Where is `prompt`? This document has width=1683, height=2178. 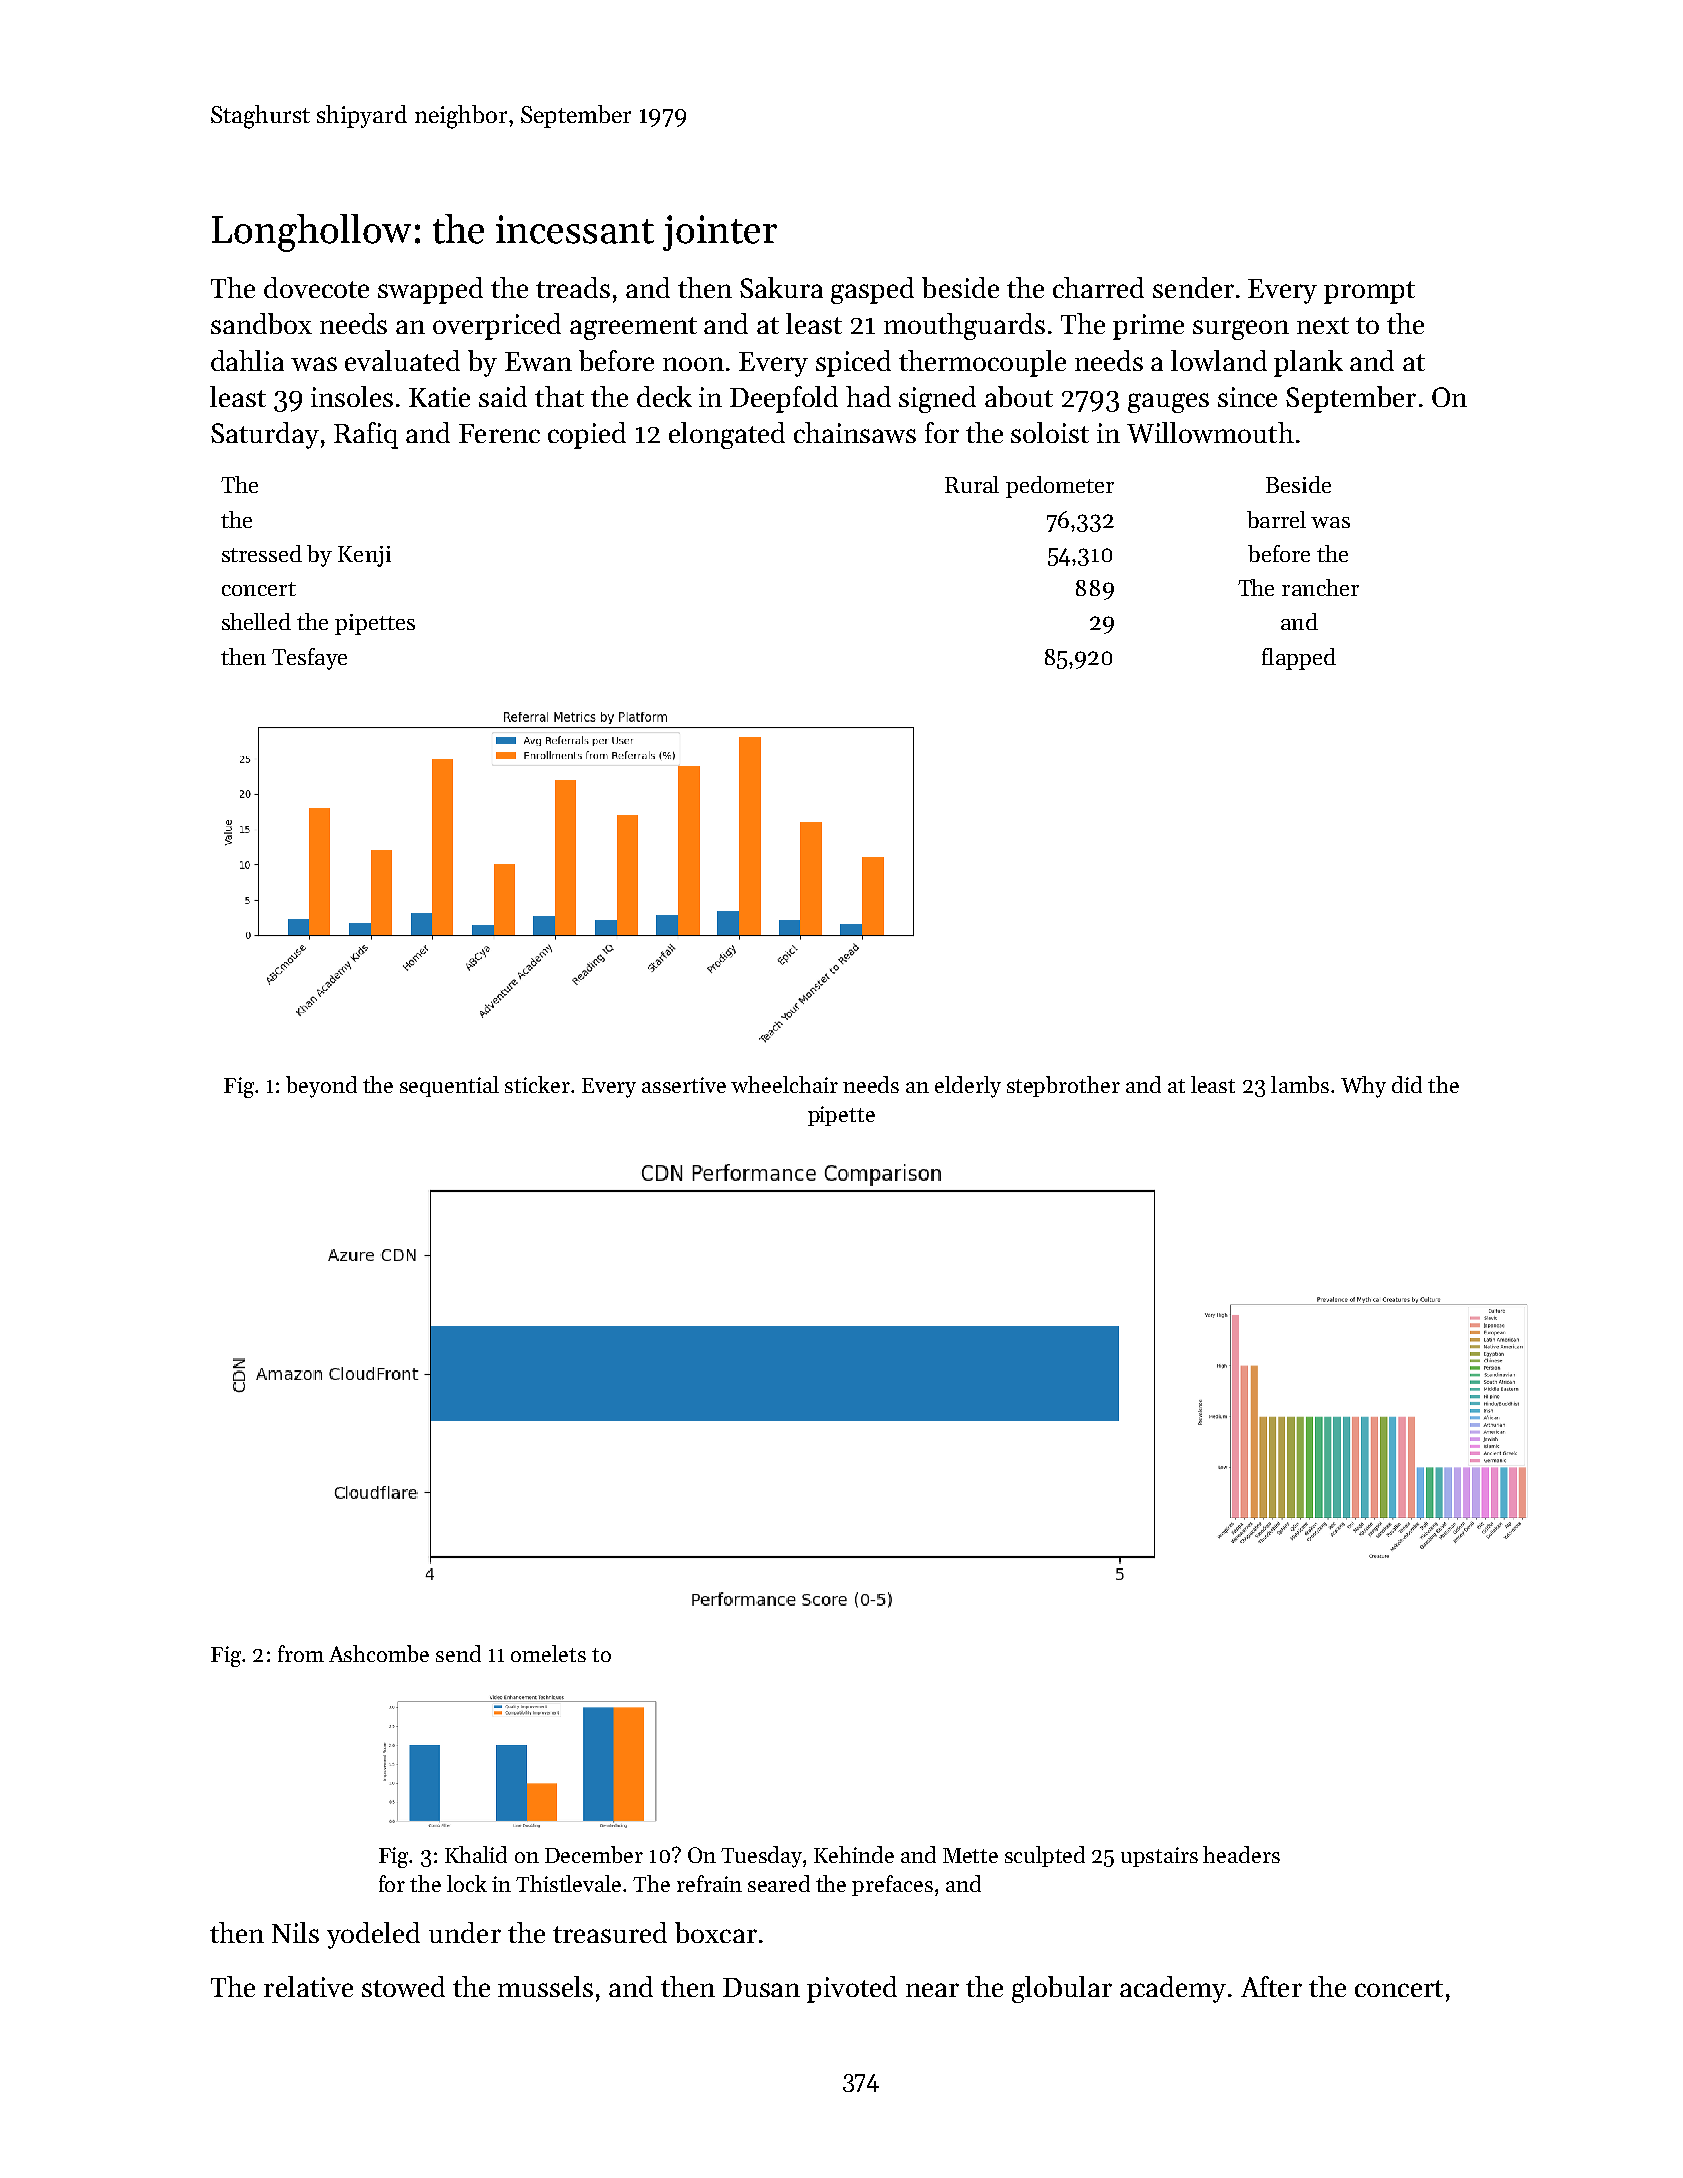 prompt is located at coordinates (1369, 292).
